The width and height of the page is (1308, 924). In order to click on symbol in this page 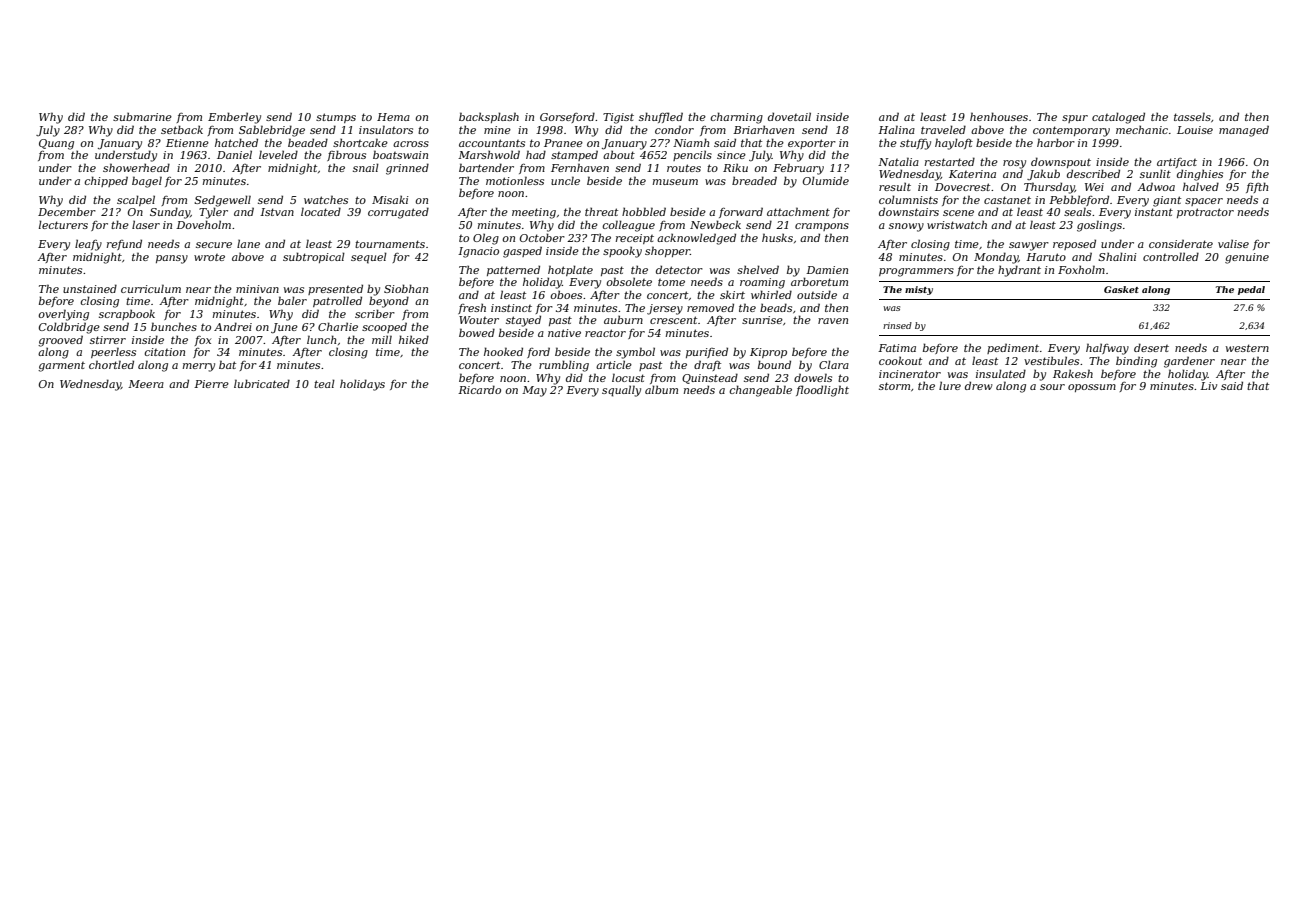, I will do `click(635, 353)`.
